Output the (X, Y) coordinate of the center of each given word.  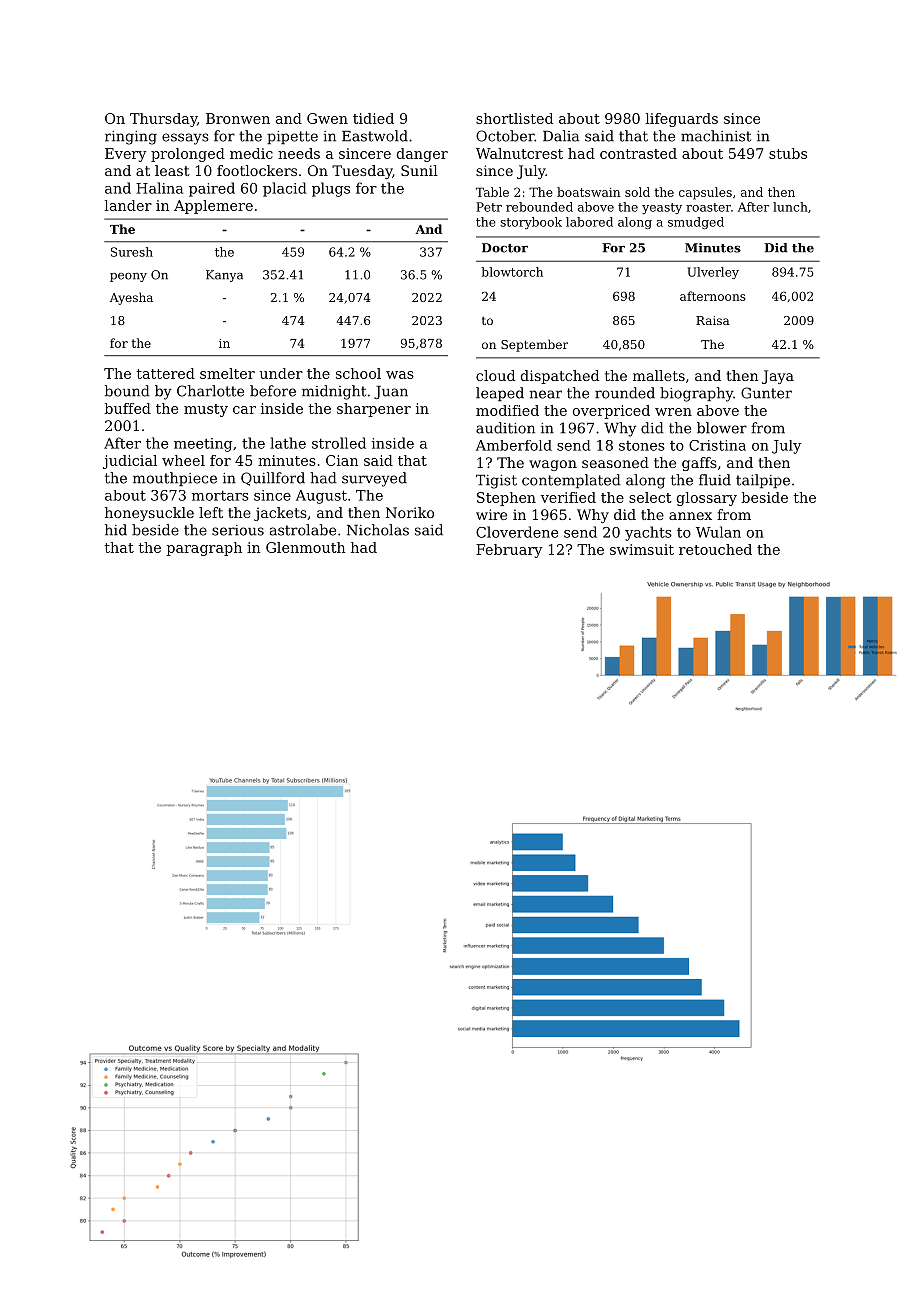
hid (116, 530)
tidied (373, 118)
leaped (500, 394)
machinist (716, 136)
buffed (127, 408)
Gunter (766, 393)
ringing (131, 138)
